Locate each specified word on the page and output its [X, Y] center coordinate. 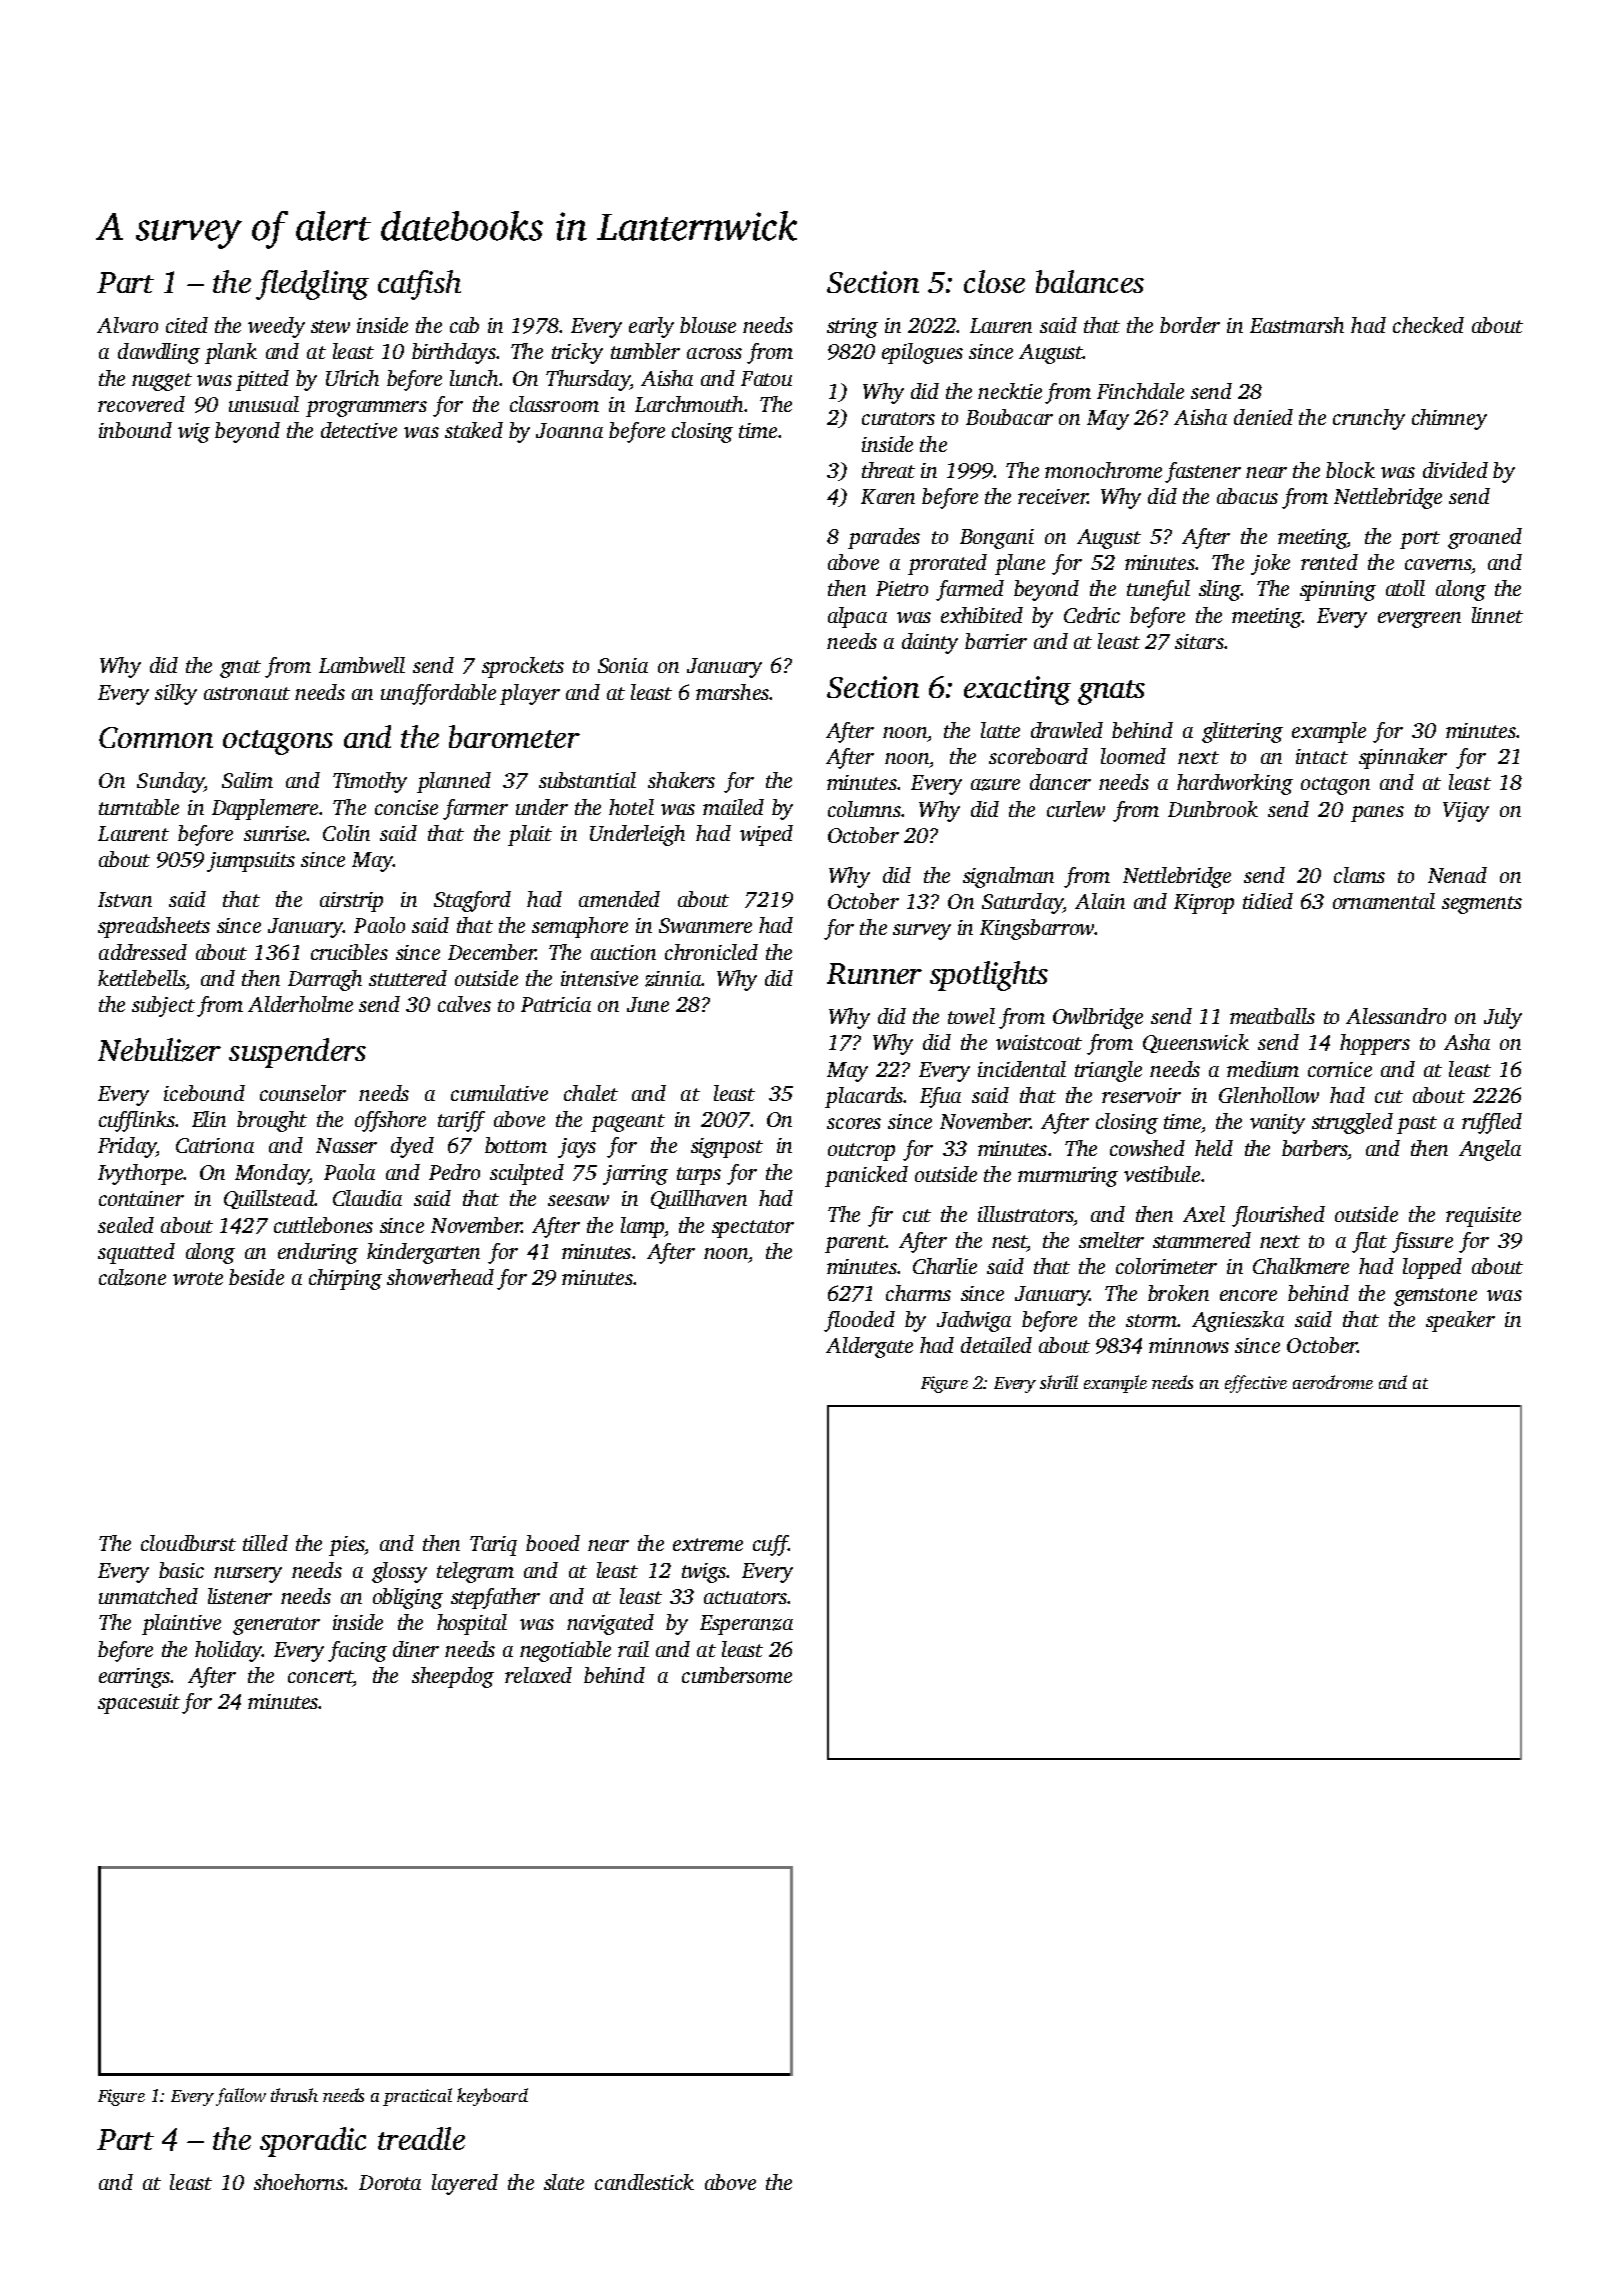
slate [564, 2182]
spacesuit [139, 1704]
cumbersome [737, 1675]
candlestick [644, 2182]
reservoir [1141, 1095]
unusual [264, 404]
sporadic [313, 2142]
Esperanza [746, 1625]
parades [884, 538]
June [648, 1004]
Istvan [125, 899]
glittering [1242, 732]
